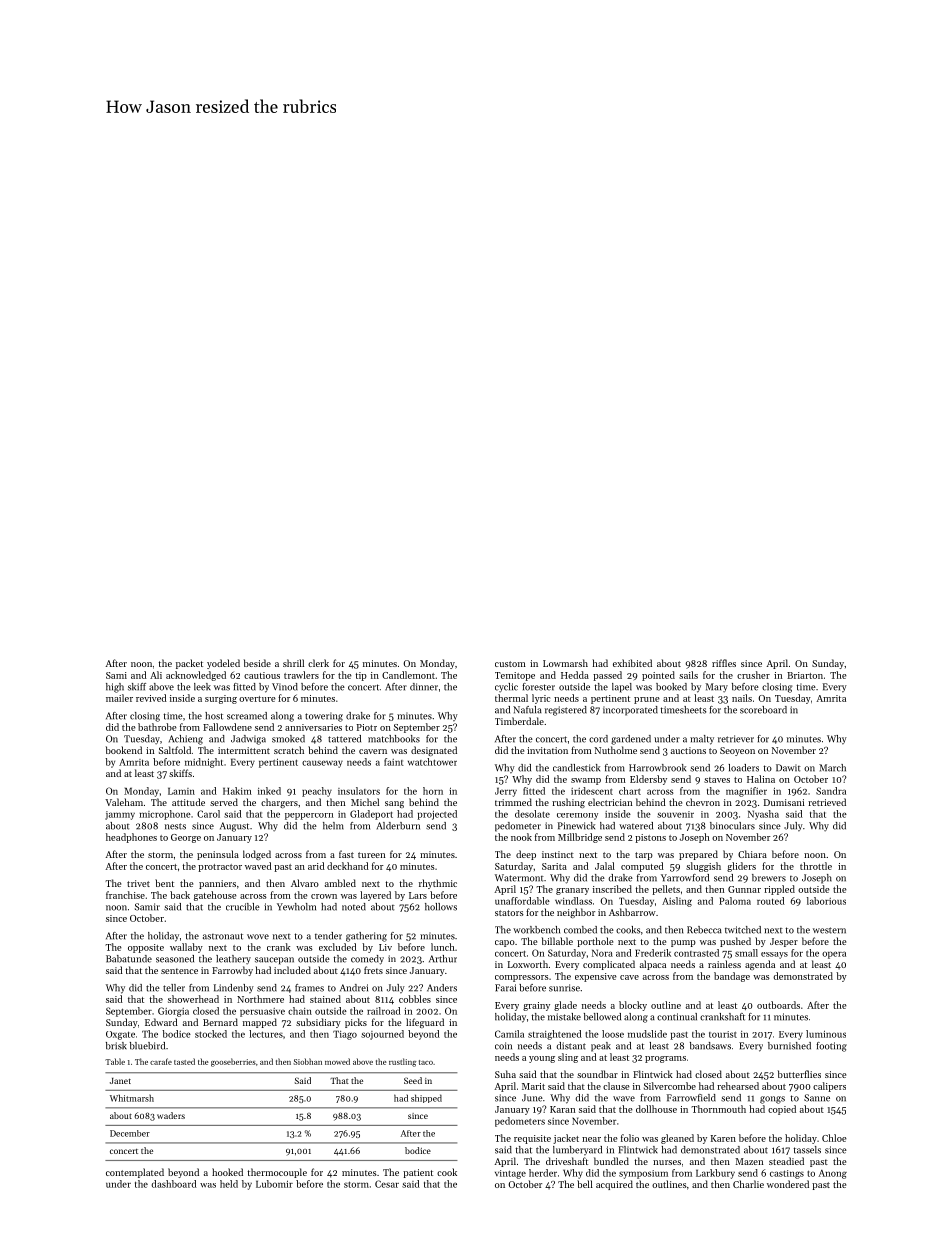 Image resolution: width=952 pixels, height=1233 pixels. What do you see at coordinates (274, 1184) in the image?
I see `Lubomir` at bounding box center [274, 1184].
